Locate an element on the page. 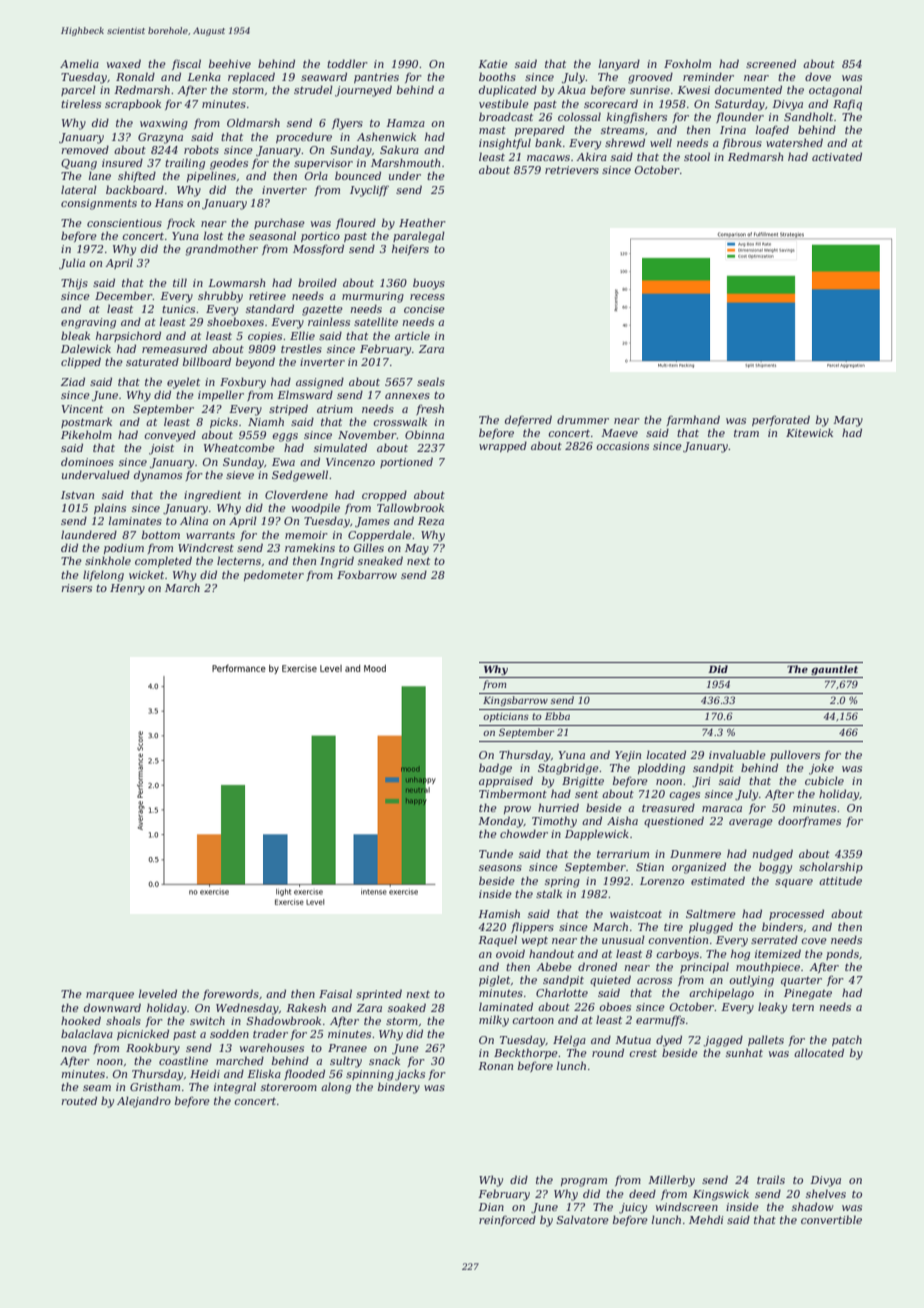  Alejandro is located at coordinates (144, 1102).
